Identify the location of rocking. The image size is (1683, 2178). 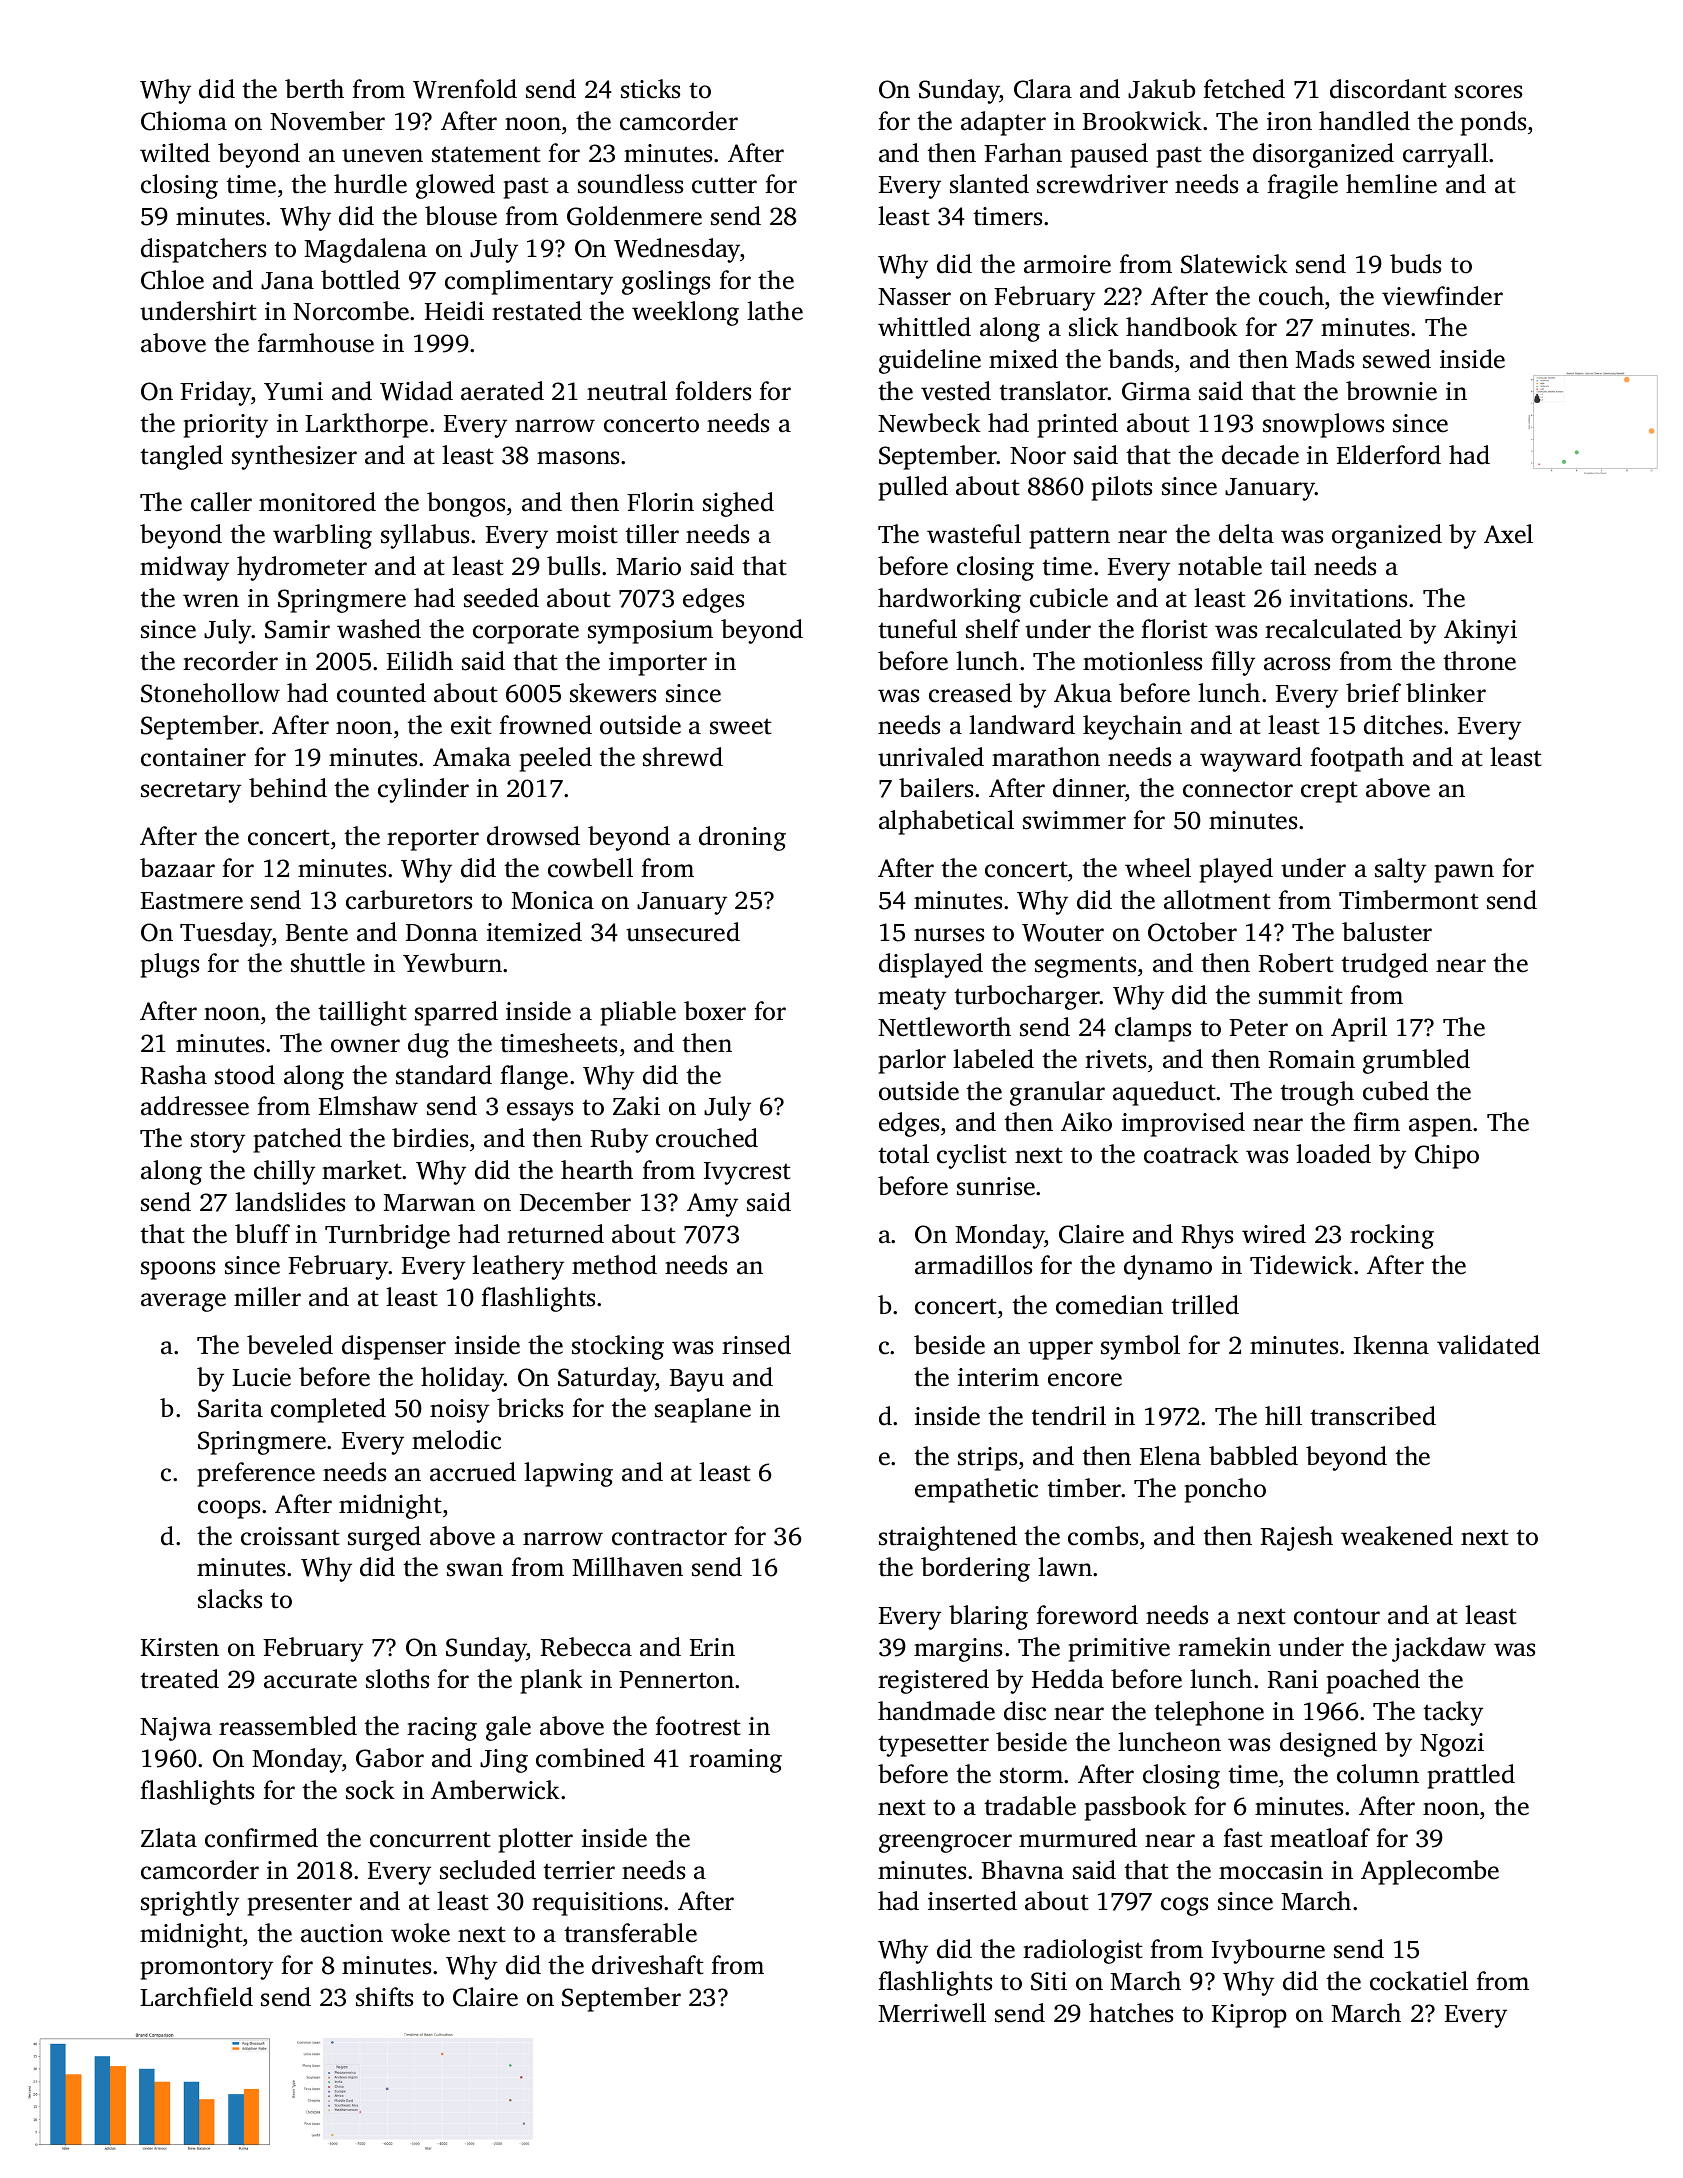
(1392, 1236).
